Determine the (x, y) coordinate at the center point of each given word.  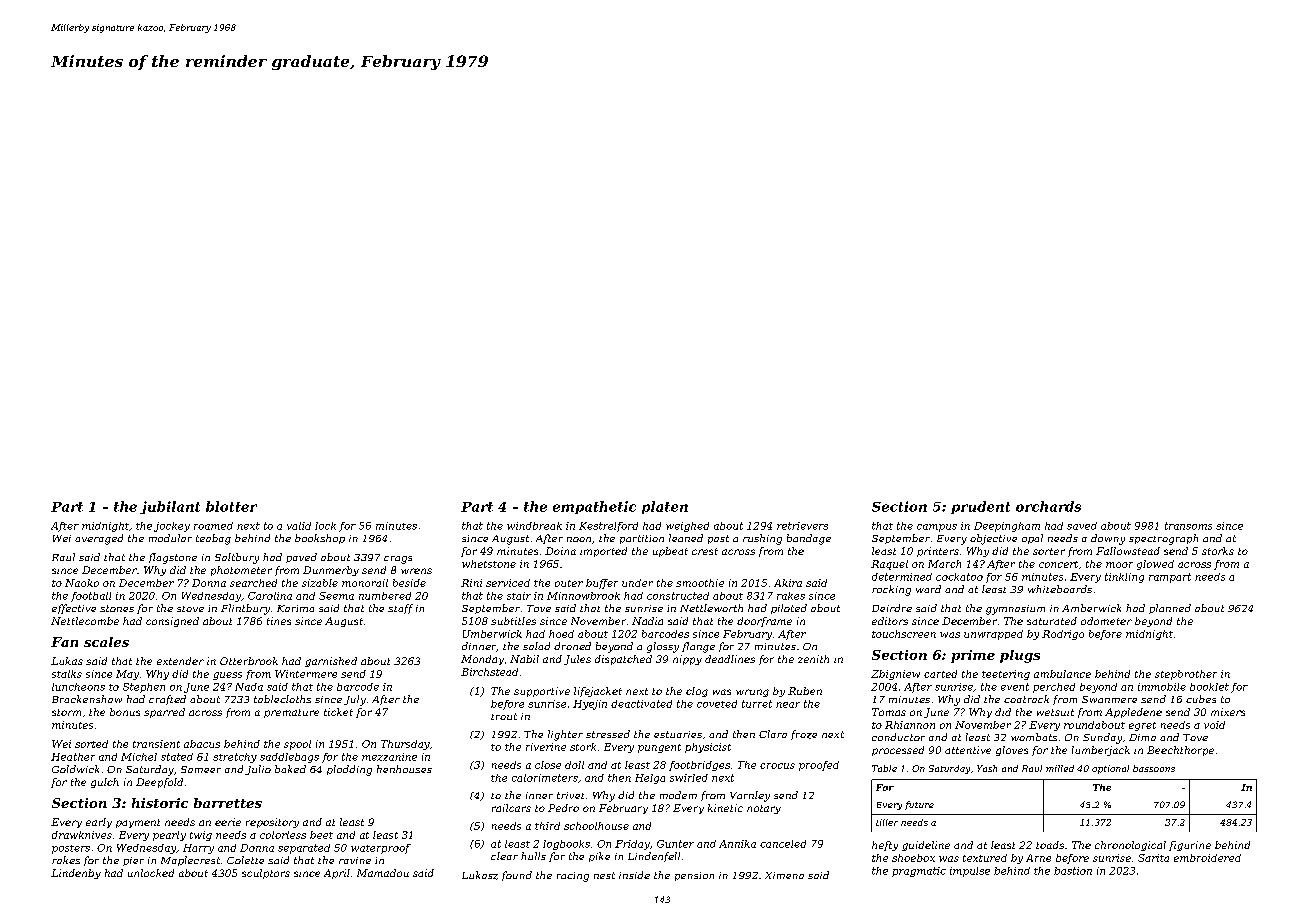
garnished (331, 662)
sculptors (266, 874)
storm (66, 712)
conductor (898, 737)
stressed (608, 734)
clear (504, 856)
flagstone (173, 558)
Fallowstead (1128, 551)
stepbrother (1186, 675)
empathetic (594, 507)
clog (697, 692)
